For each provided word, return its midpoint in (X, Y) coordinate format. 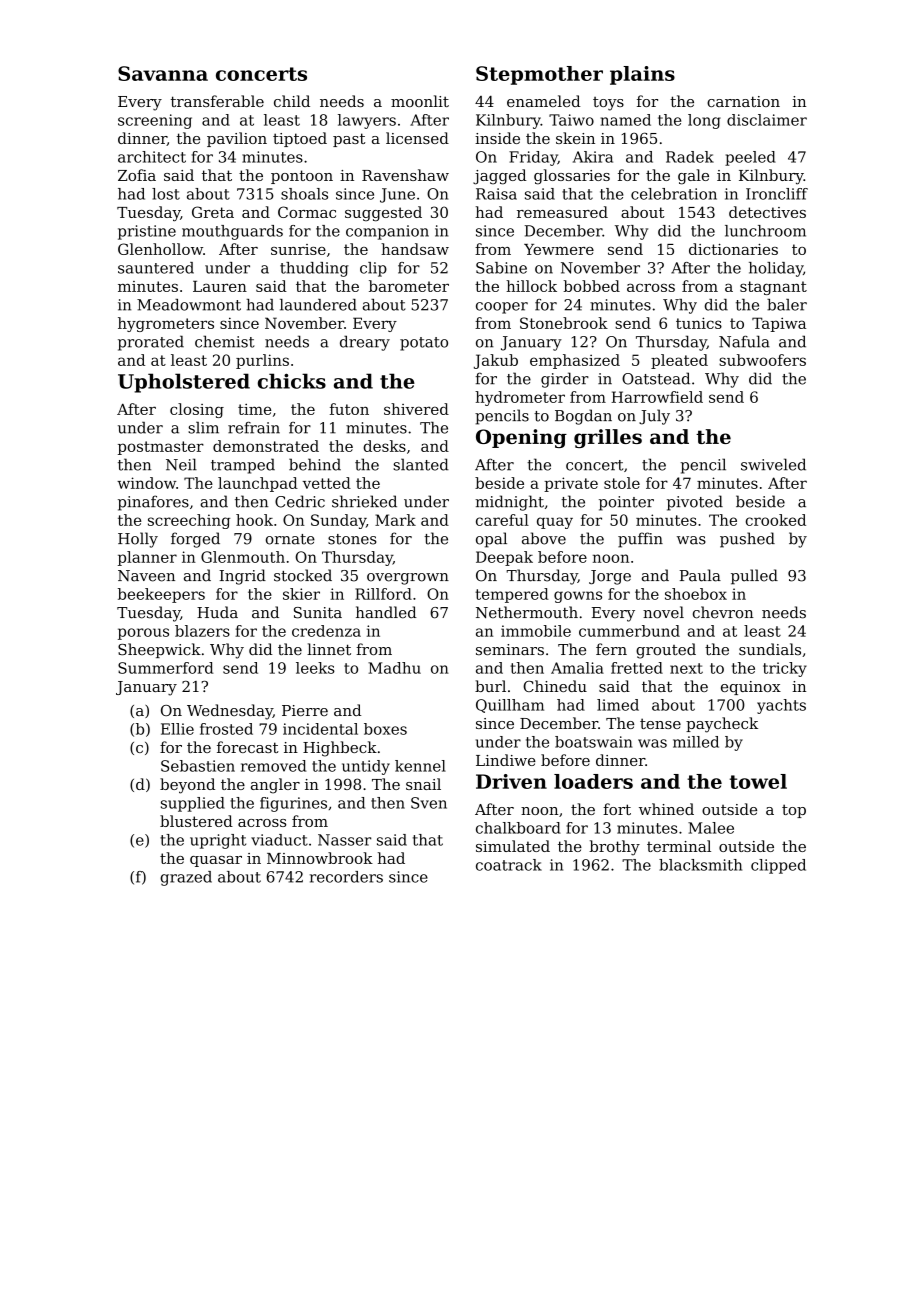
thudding (314, 269)
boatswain (593, 742)
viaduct (279, 840)
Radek (690, 157)
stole (622, 483)
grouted (666, 651)
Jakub (496, 361)
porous (143, 634)
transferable (217, 101)
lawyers (367, 121)
